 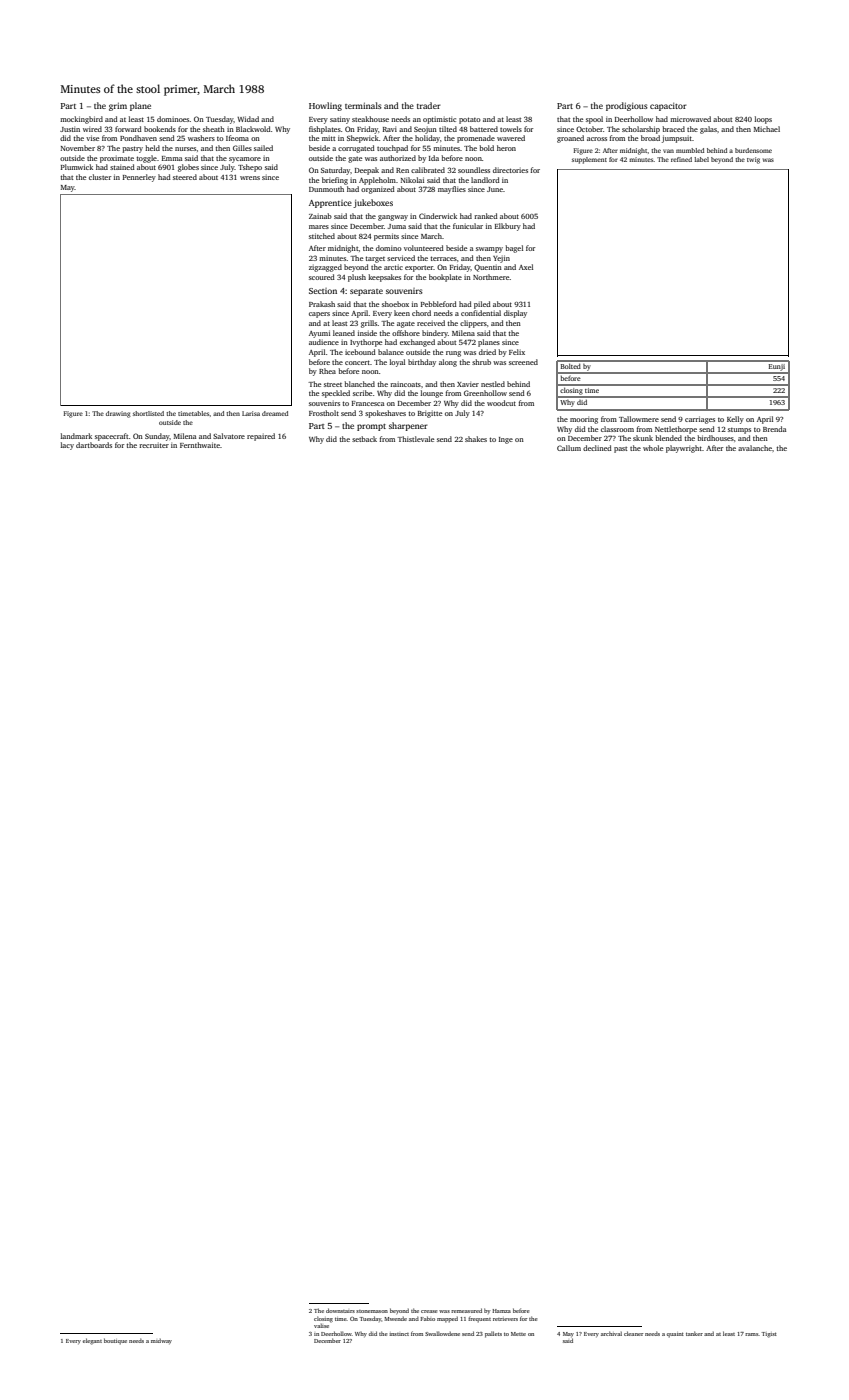 What do you see at coordinates (633, 1333) in the image?
I see `cleaner` at bounding box center [633, 1333].
